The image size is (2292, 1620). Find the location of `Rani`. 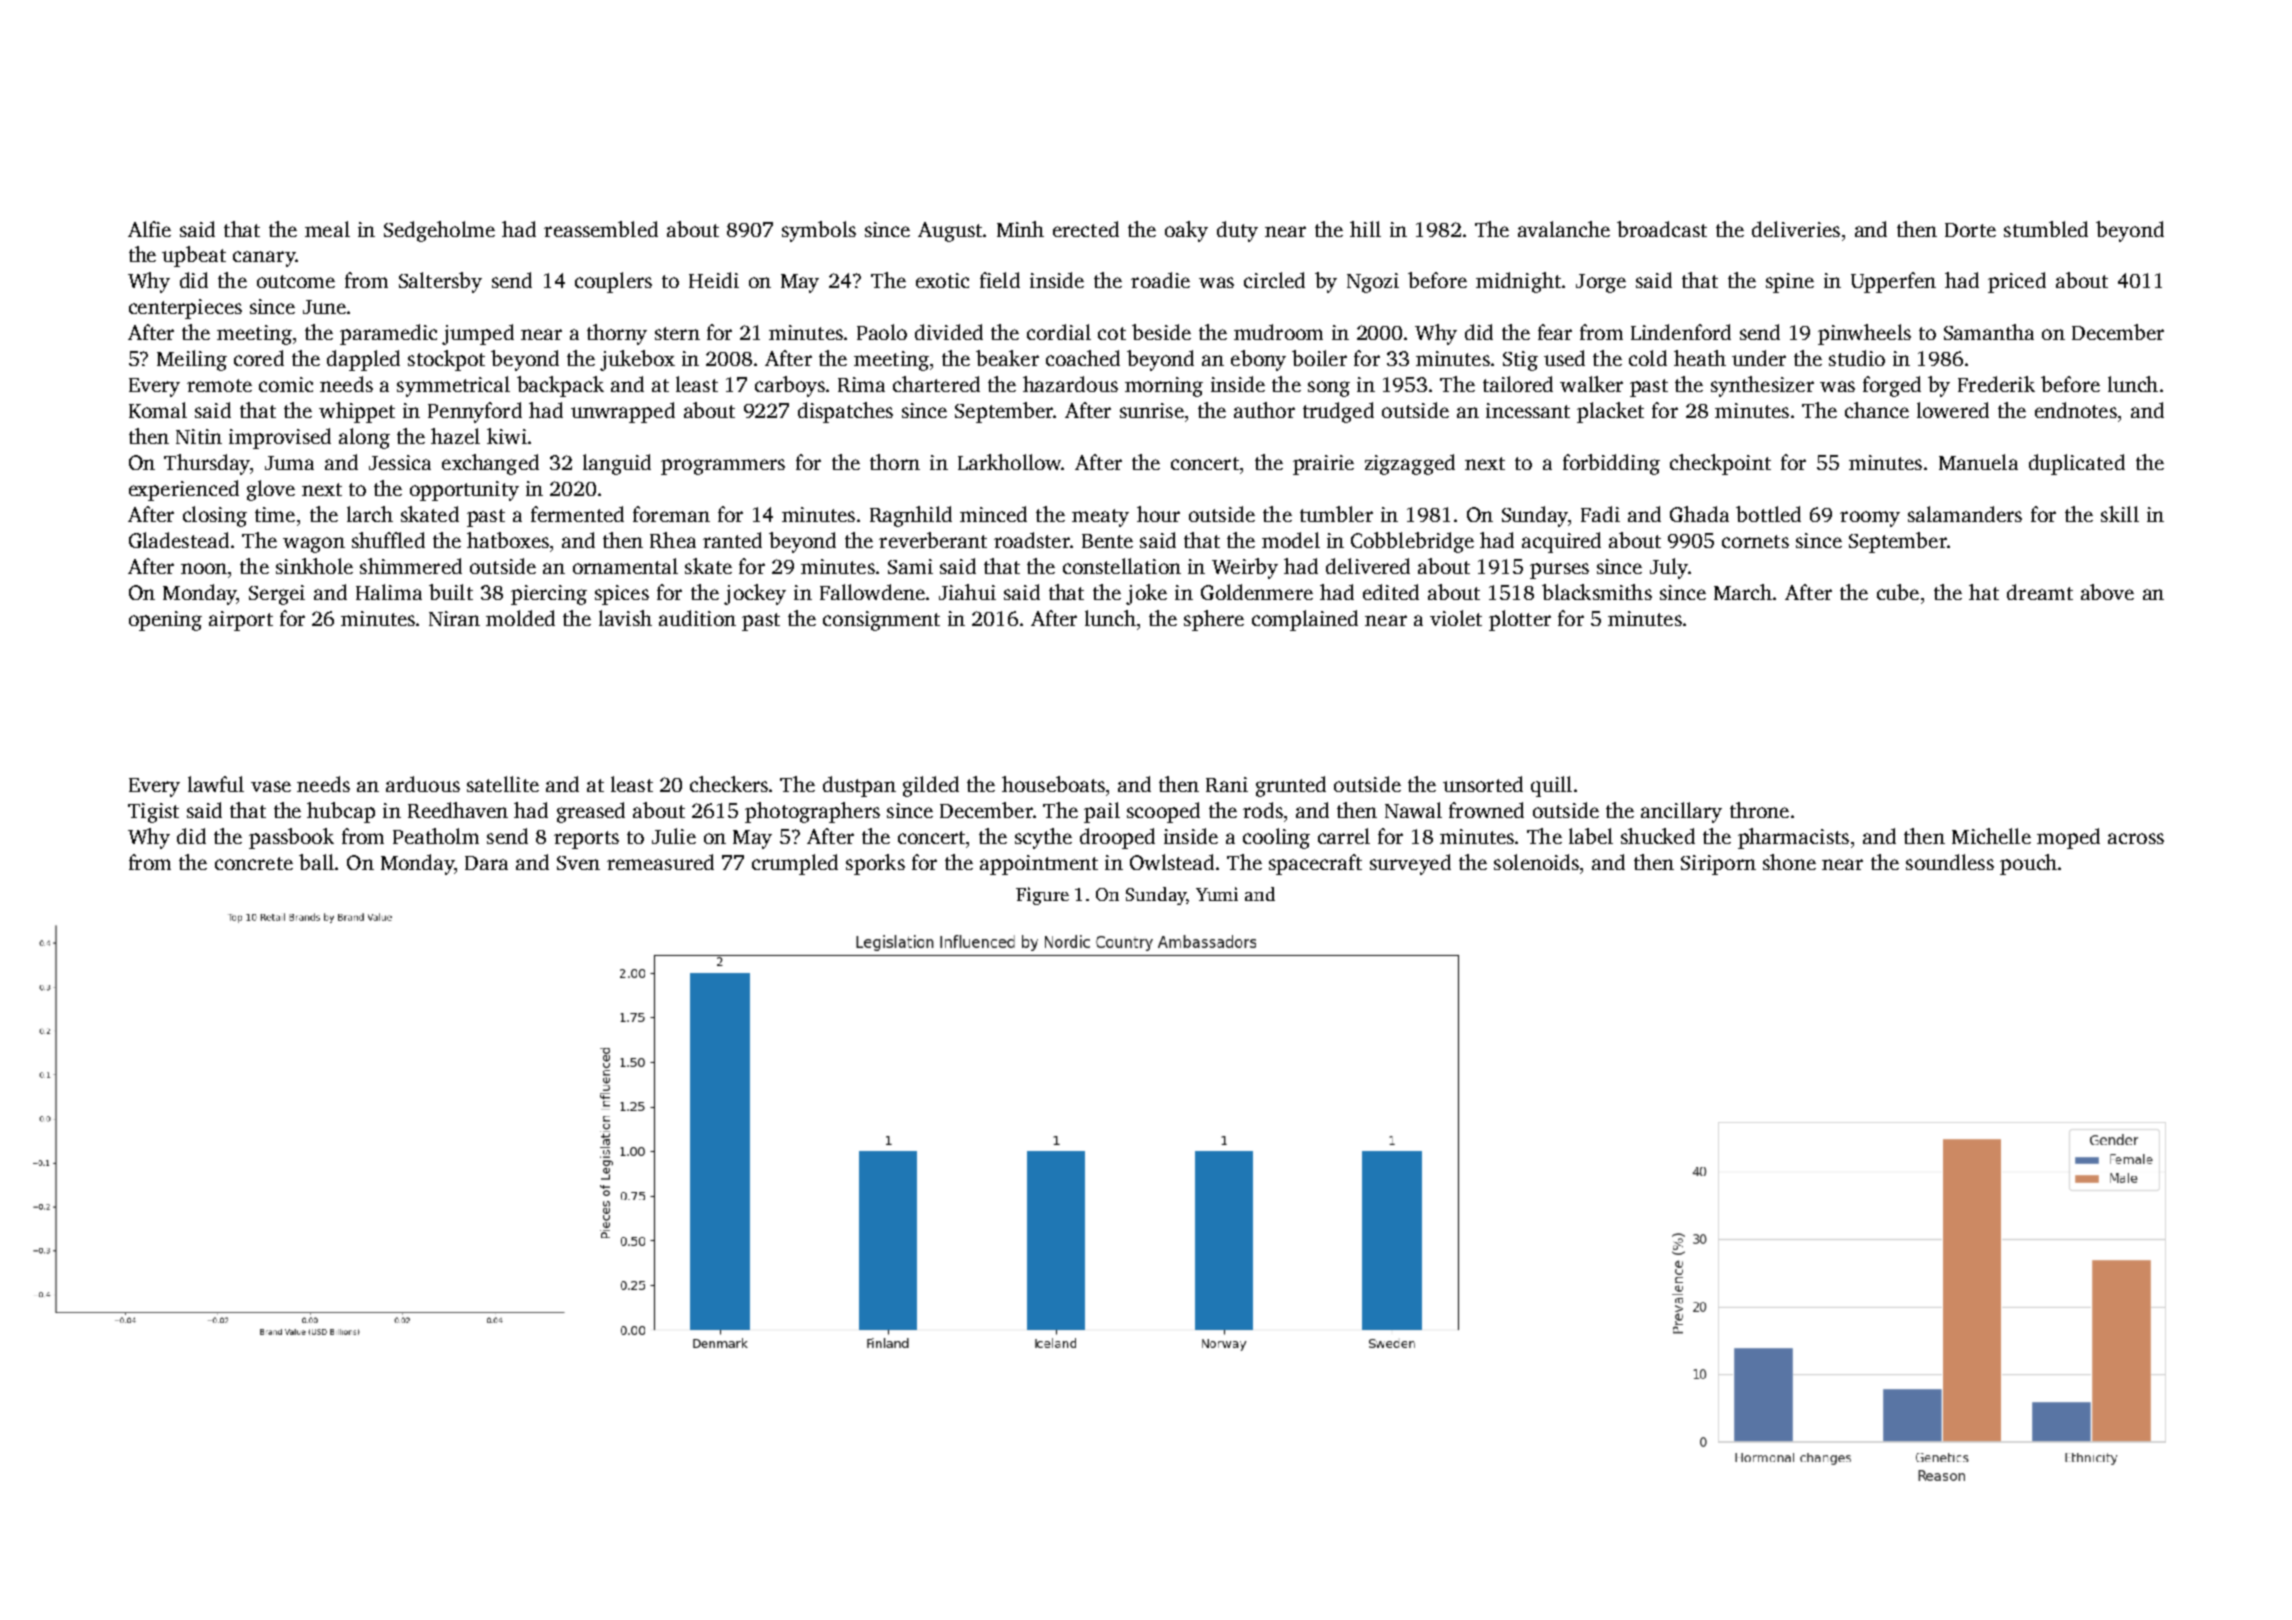

Rani is located at coordinates (1227, 784).
